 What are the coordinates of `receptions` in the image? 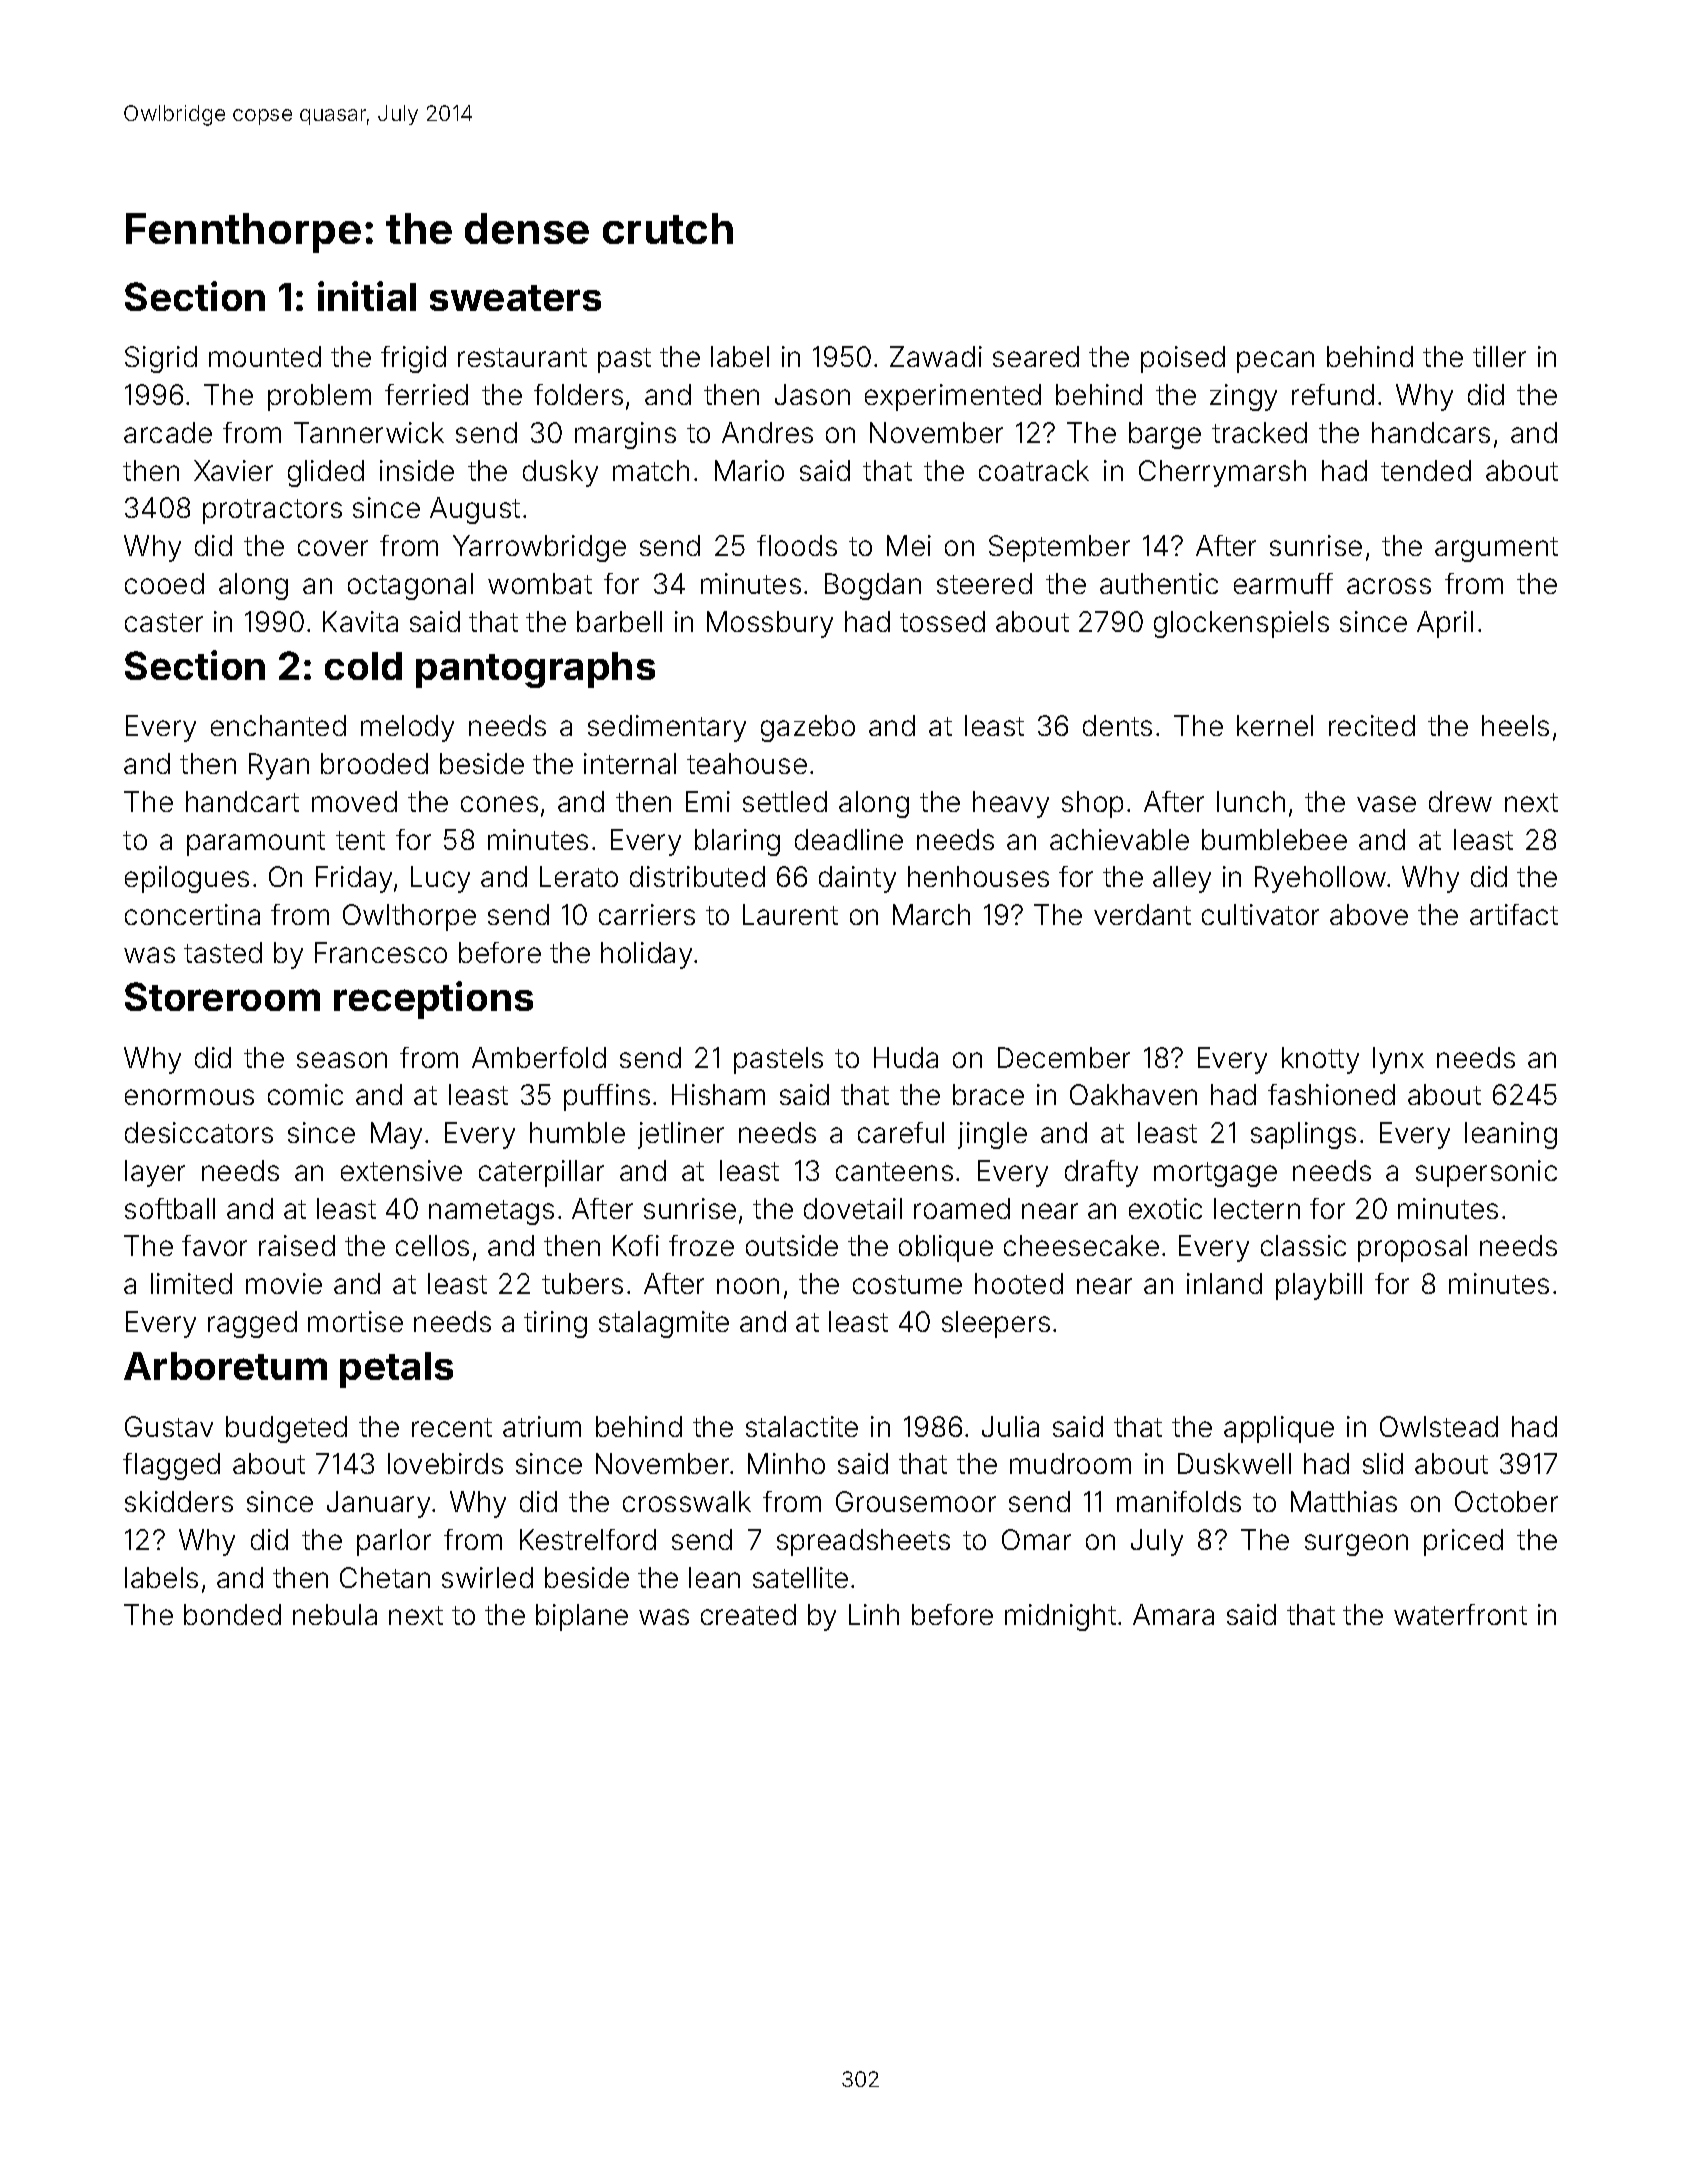 It's located at (433, 1000).
